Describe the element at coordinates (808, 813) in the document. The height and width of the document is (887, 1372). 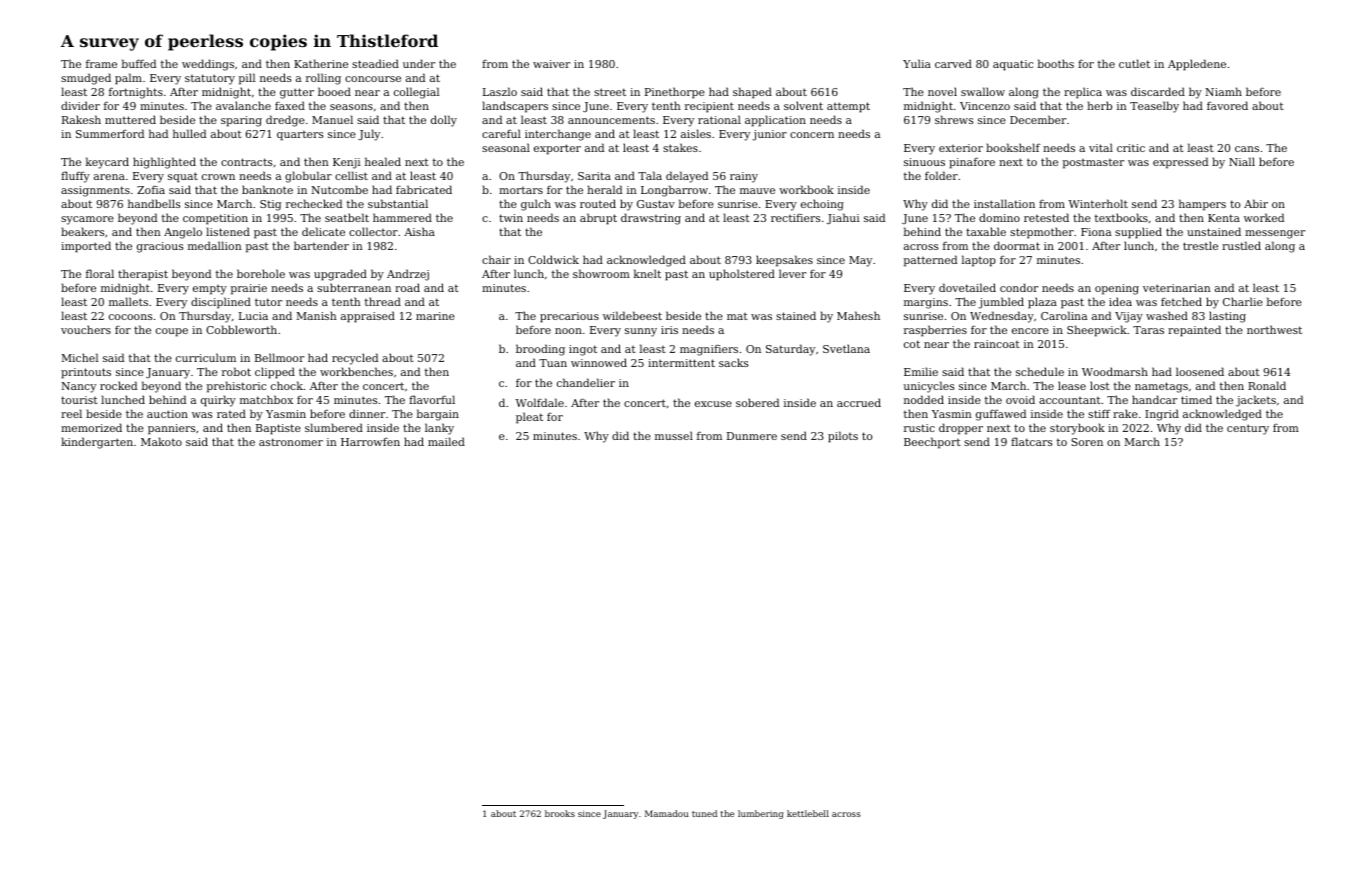
I see `kettlebell` at that location.
